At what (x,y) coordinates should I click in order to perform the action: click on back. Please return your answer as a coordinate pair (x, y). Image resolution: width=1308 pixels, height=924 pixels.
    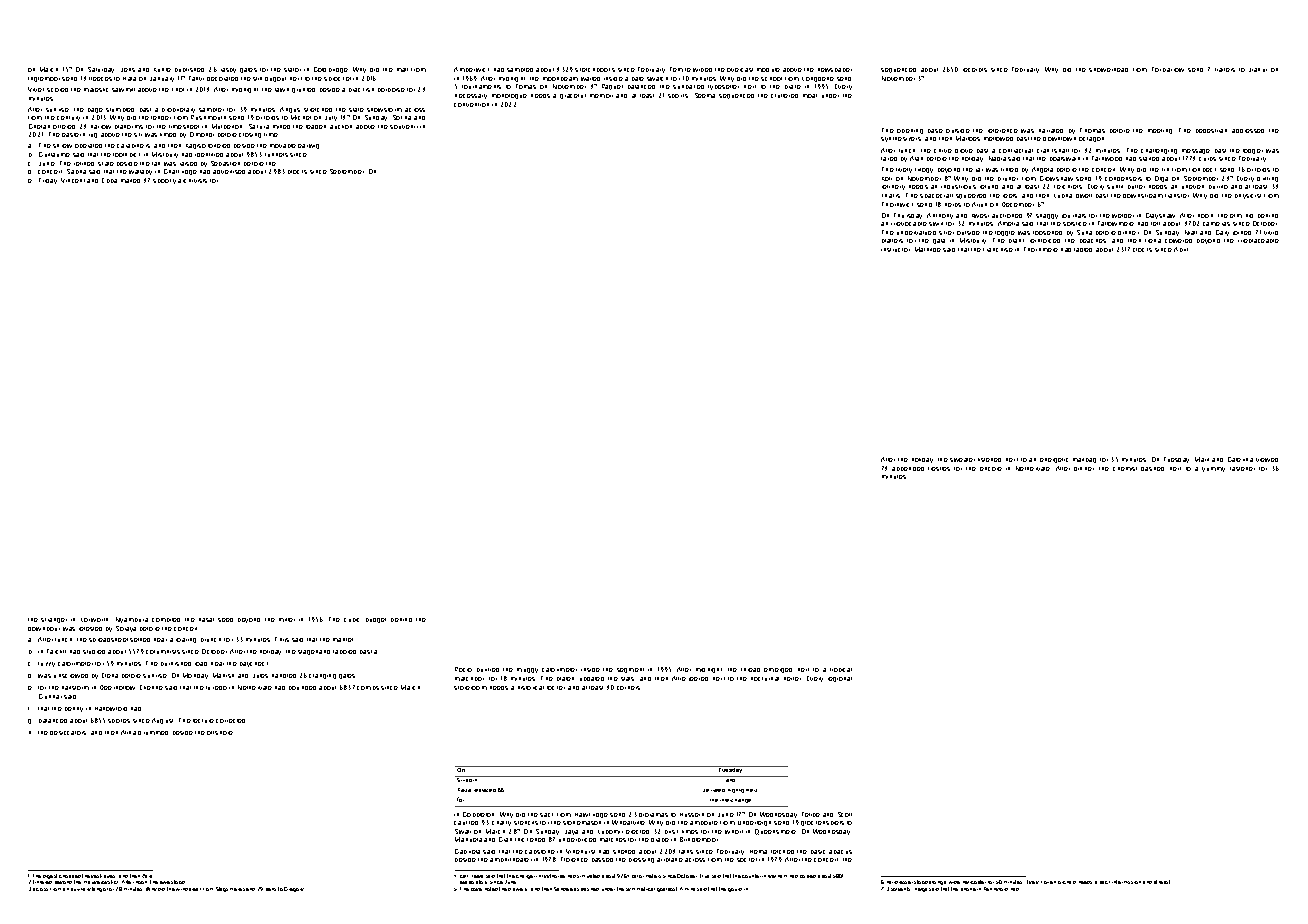
    Looking at the image, I should click on (1105, 882).
